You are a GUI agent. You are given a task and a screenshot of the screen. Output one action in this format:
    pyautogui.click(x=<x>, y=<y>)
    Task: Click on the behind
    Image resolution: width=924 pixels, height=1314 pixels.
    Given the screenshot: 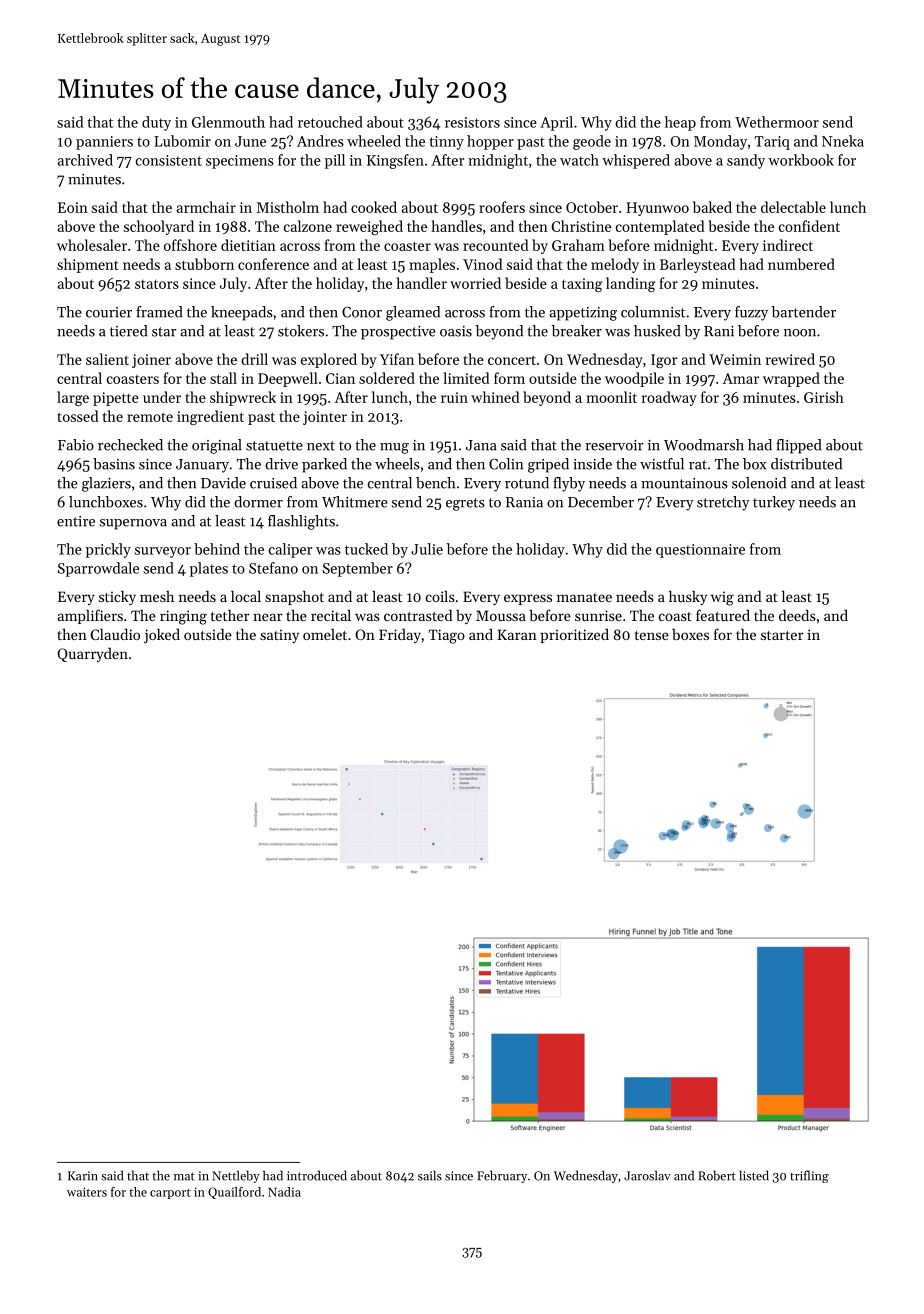 What is the action you would take?
    pyautogui.click(x=217, y=549)
